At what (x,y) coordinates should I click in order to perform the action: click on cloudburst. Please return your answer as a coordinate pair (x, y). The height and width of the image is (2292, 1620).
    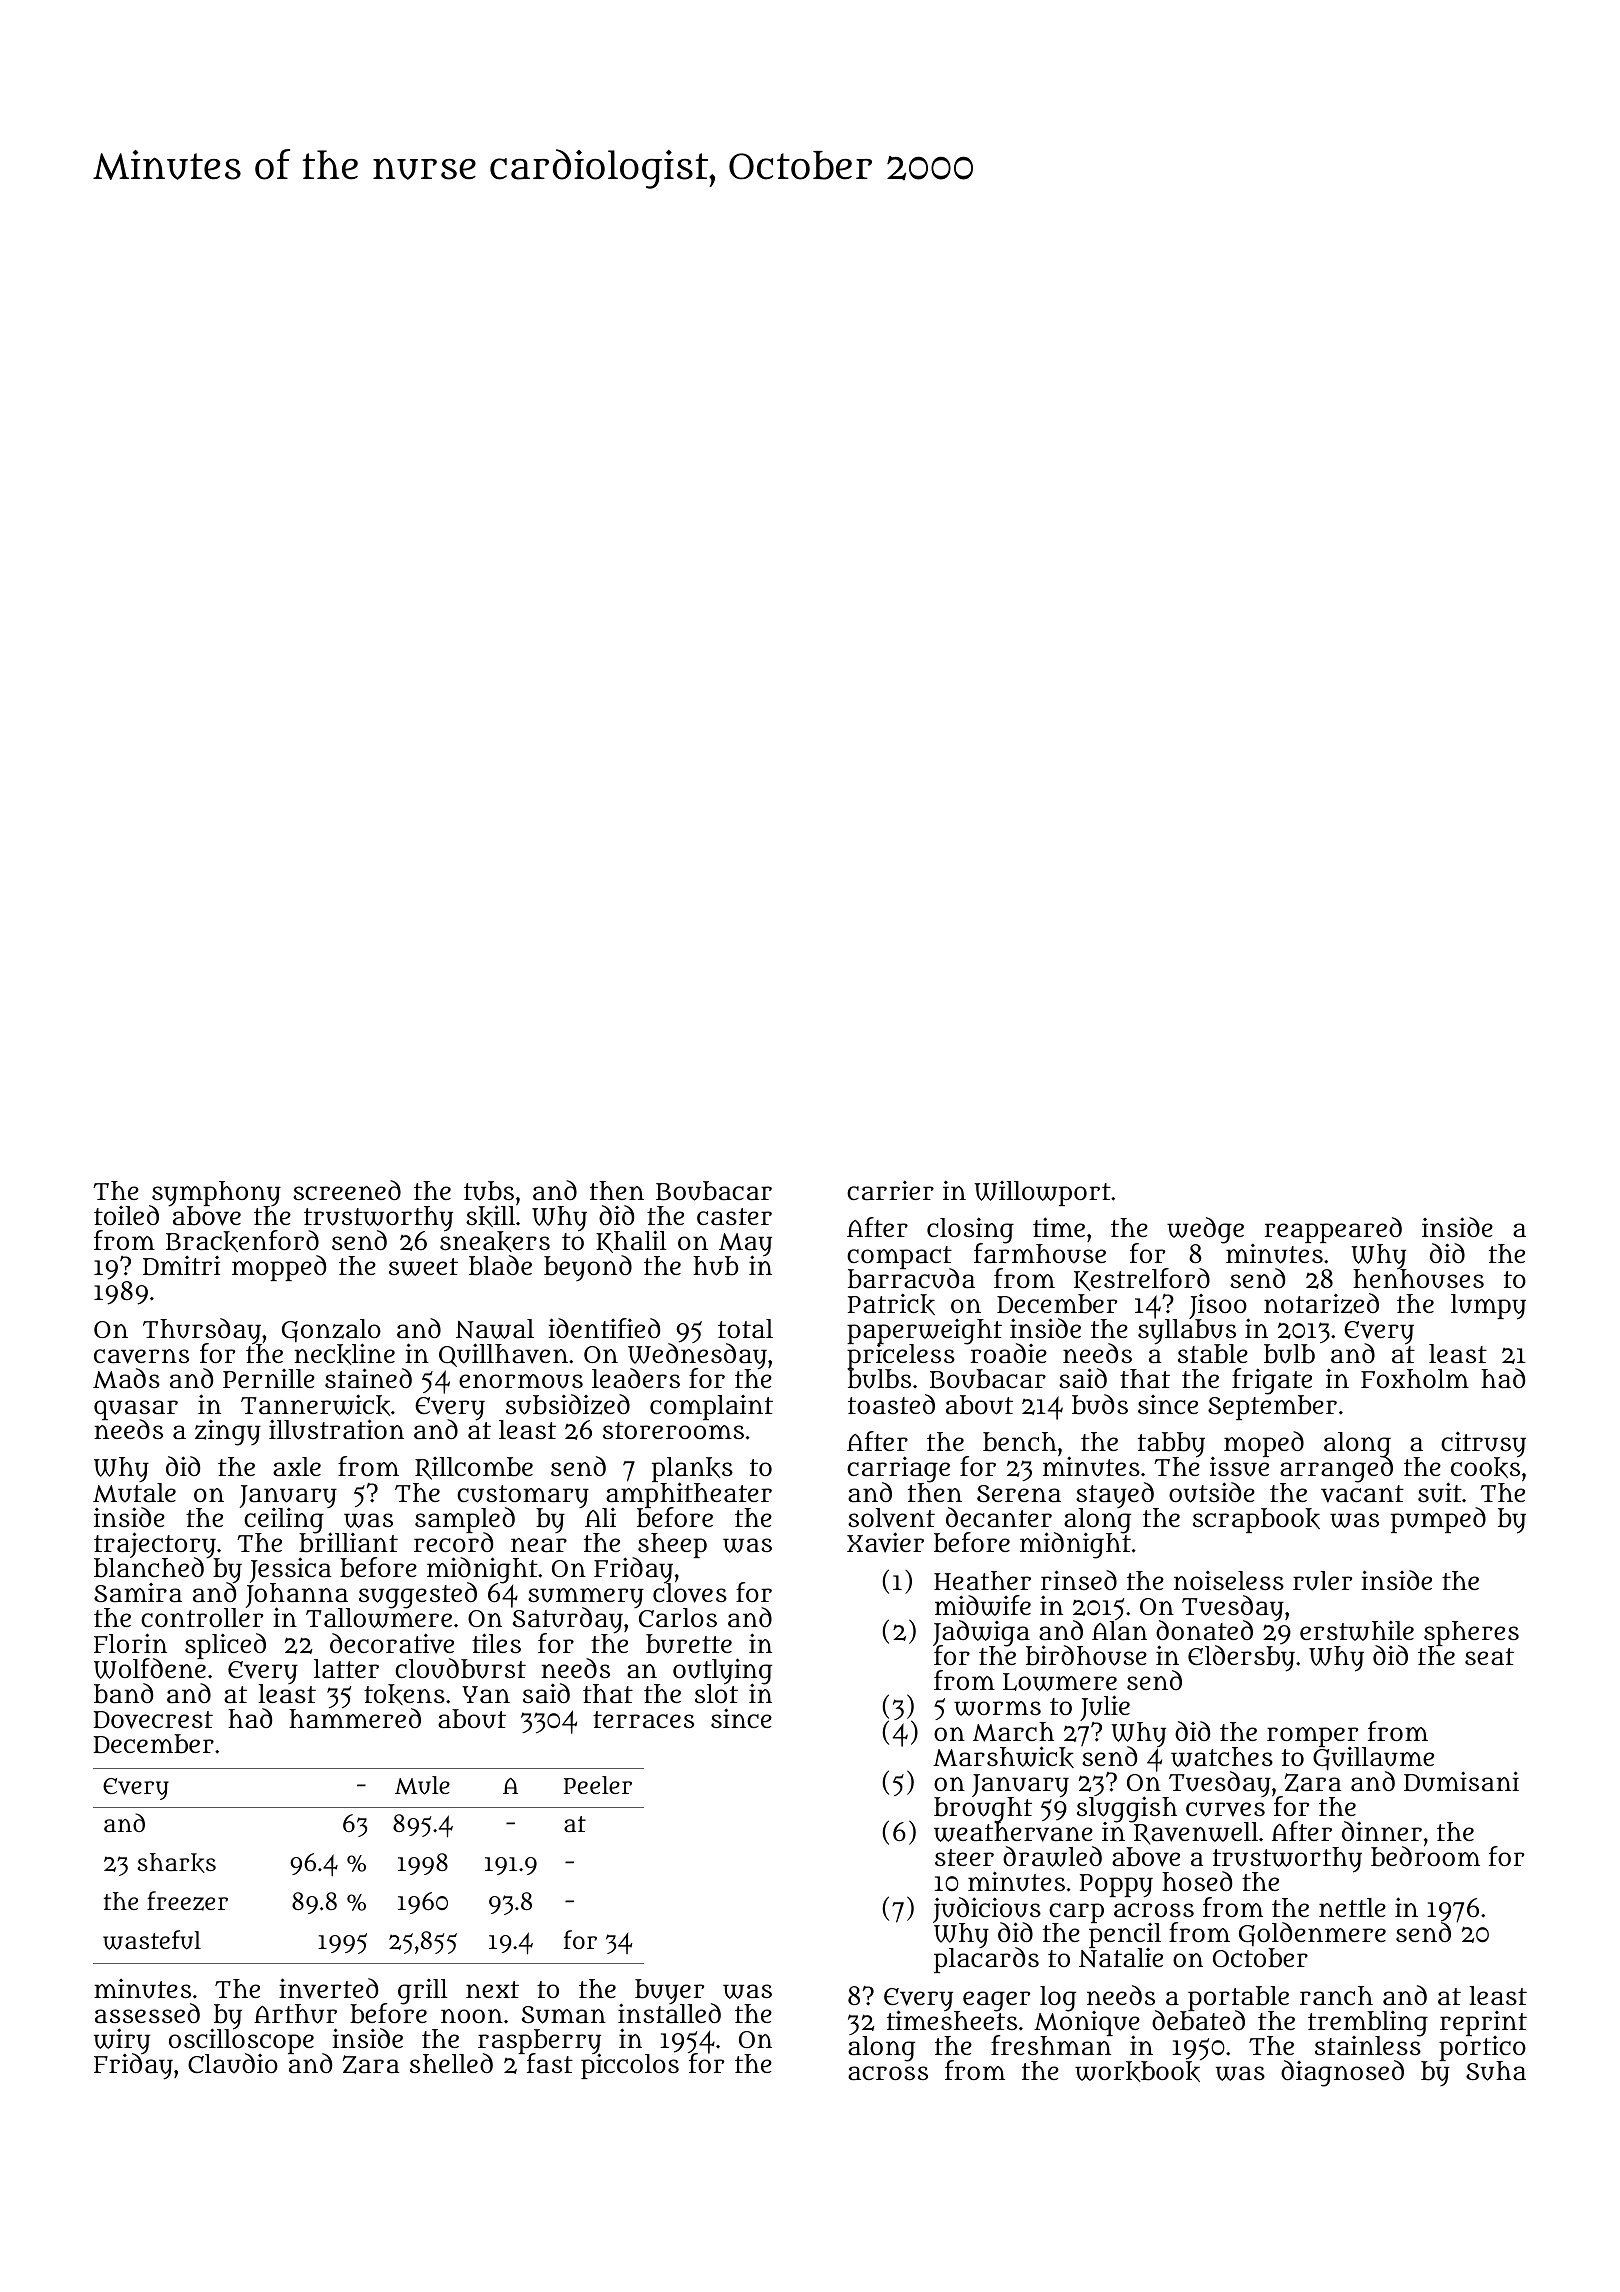
    Looking at the image, I should click on (460, 1668).
